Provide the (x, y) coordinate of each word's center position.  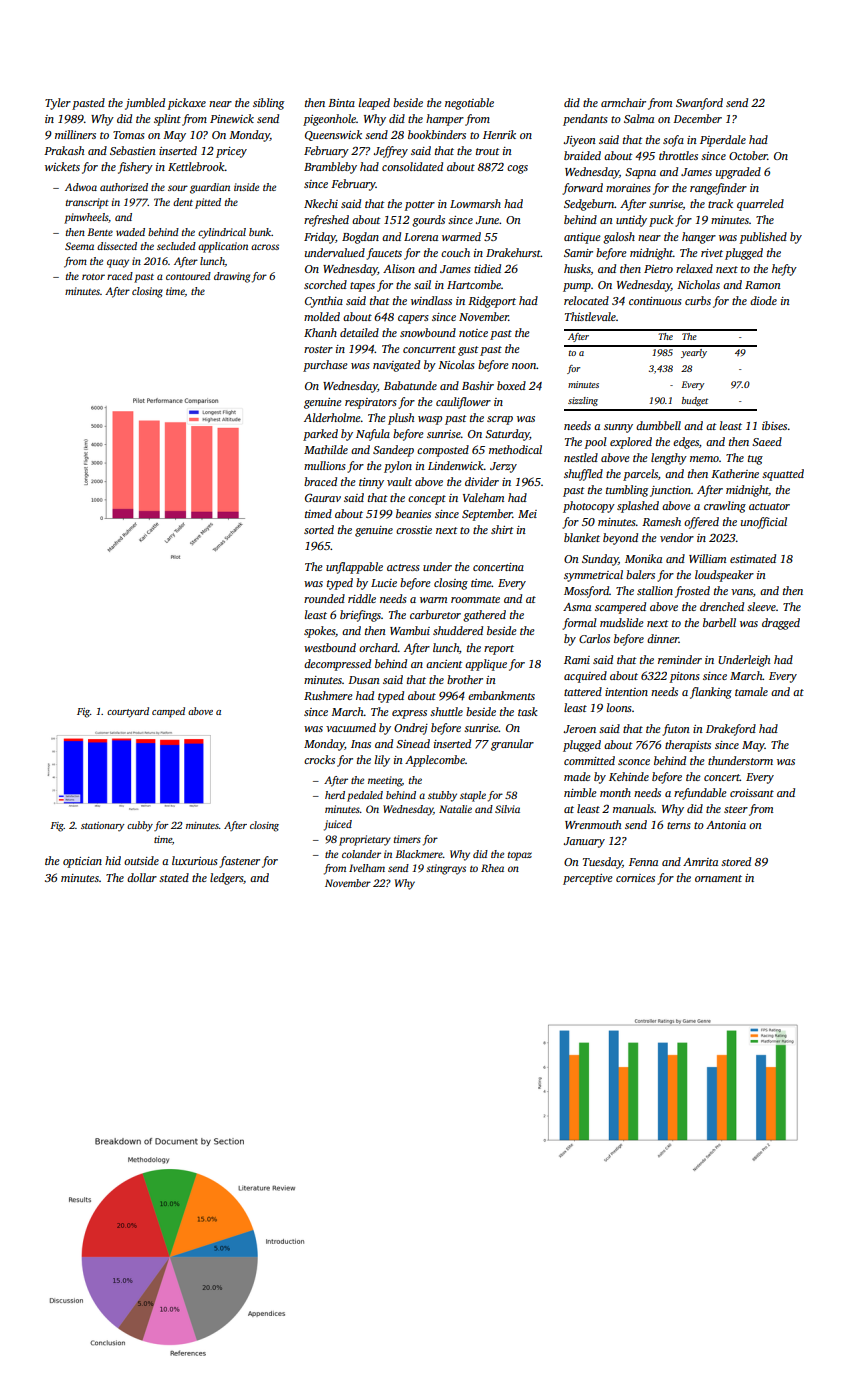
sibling (268, 104)
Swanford (699, 104)
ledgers (226, 879)
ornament (718, 878)
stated (174, 877)
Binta (341, 103)
